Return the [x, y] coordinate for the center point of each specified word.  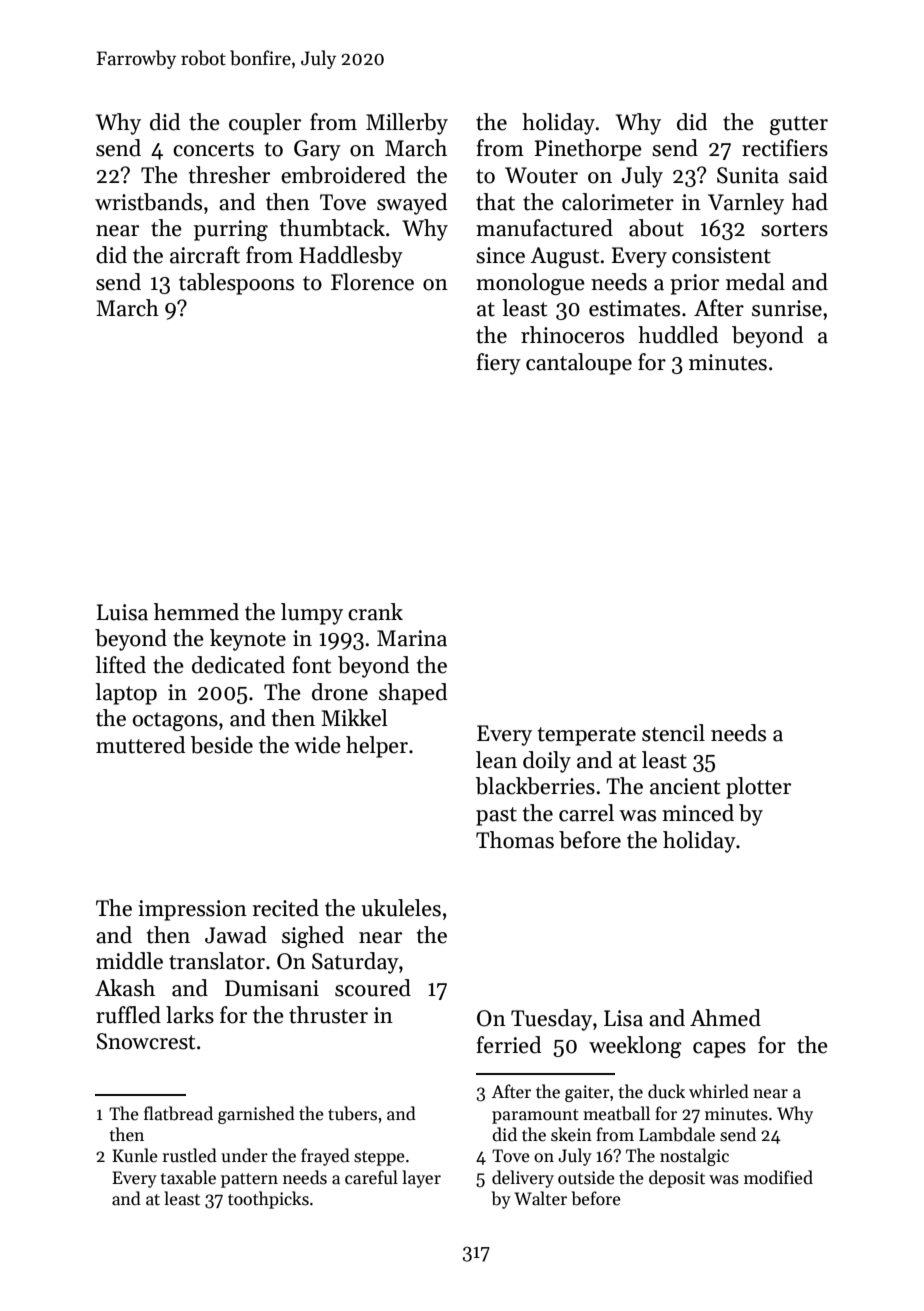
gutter [799, 125]
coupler [265, 124]
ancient [685, 786]
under [244, 1155]
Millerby [407, 124]
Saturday [355, 963]
